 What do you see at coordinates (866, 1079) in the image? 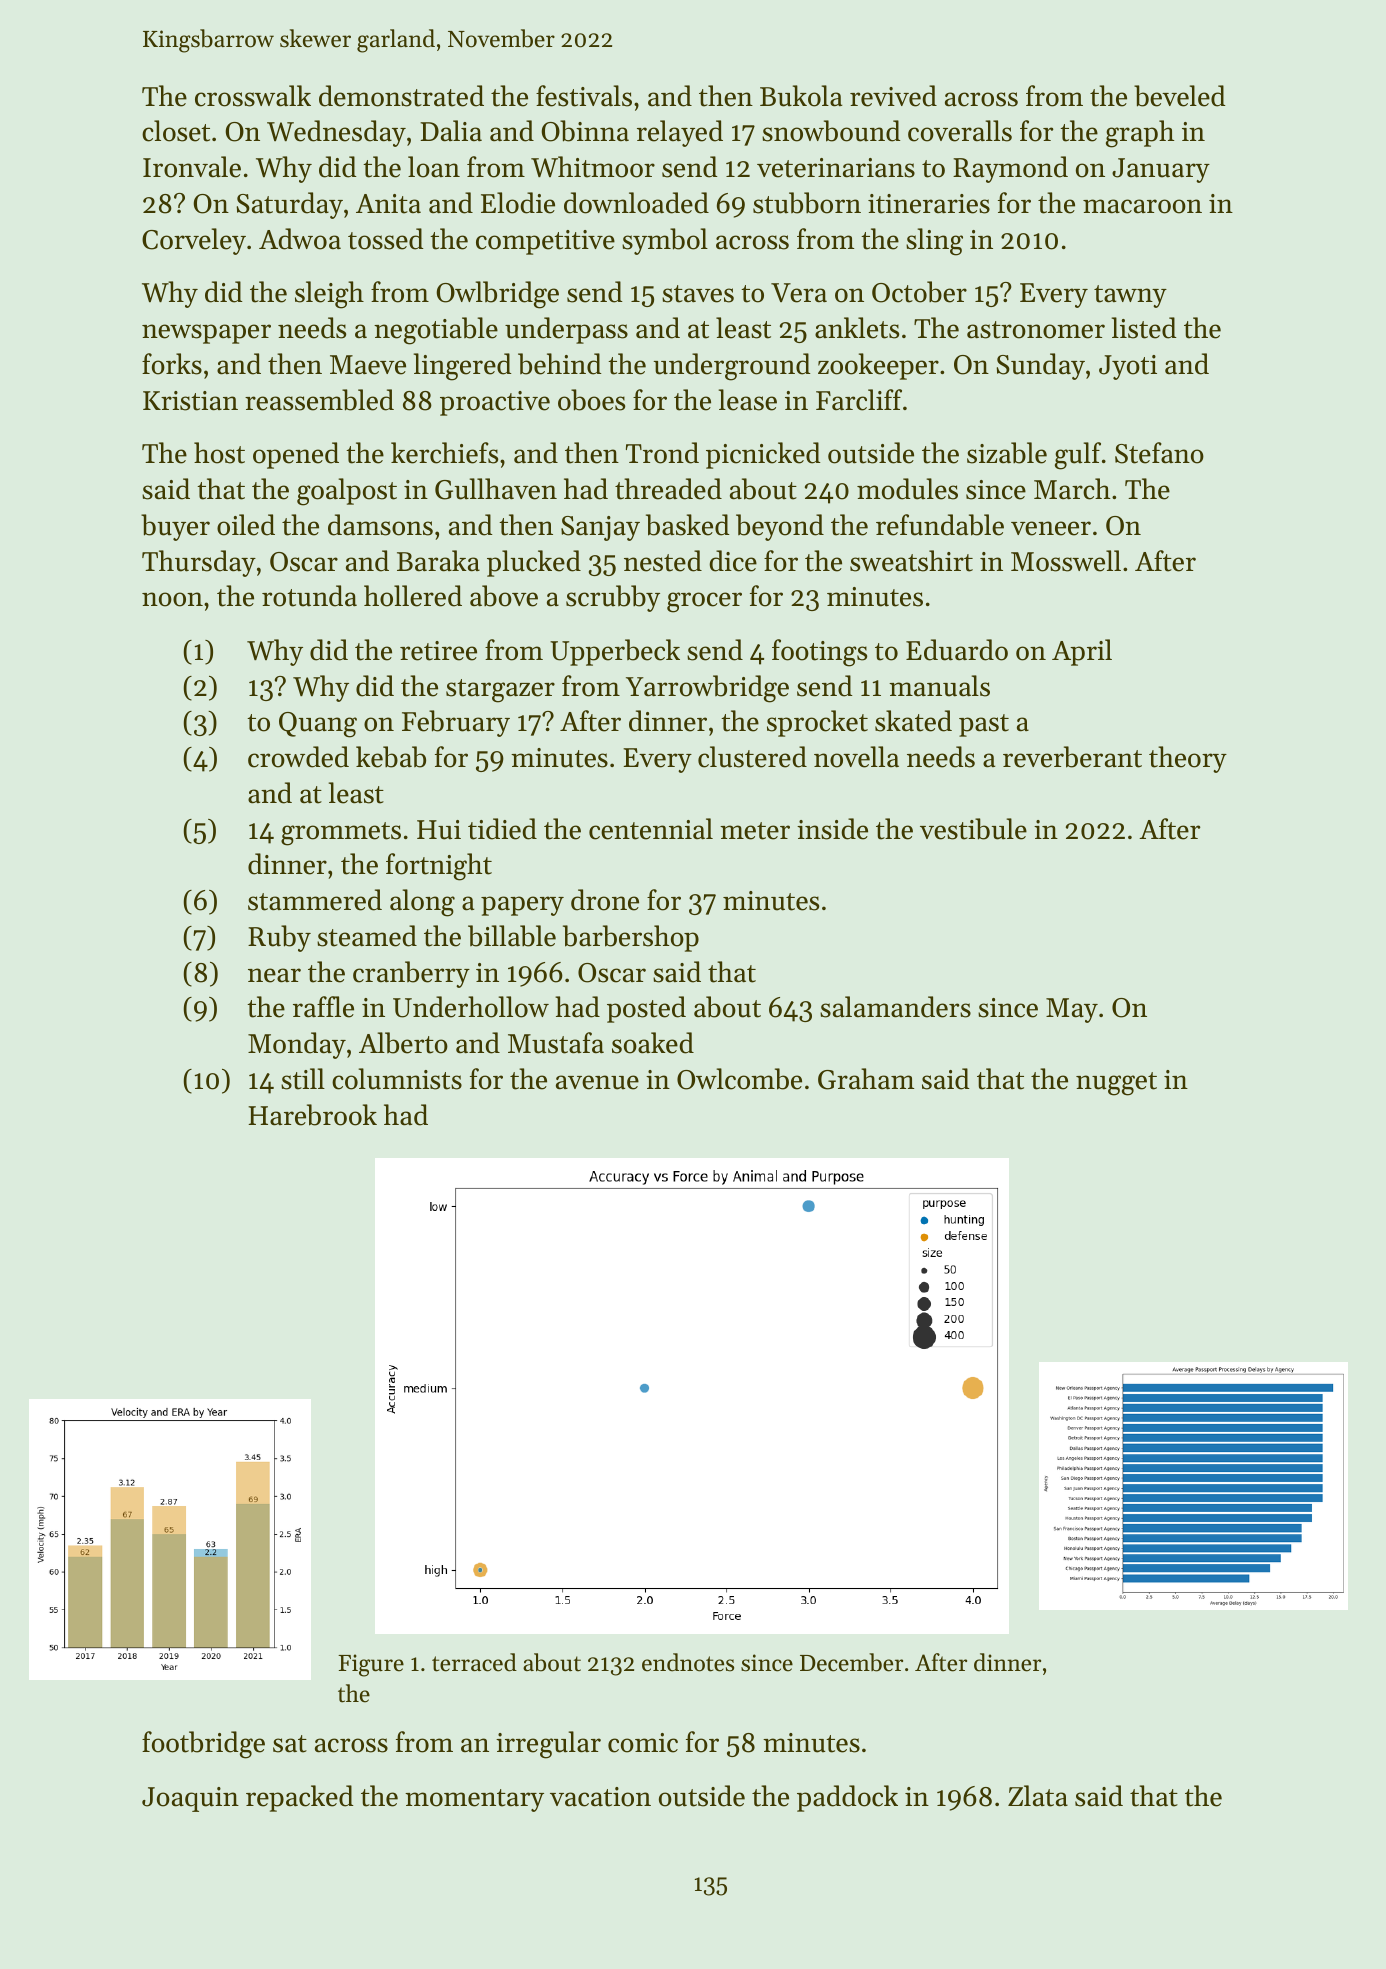
I see `Graham` at bounding box center [866, 1079].
